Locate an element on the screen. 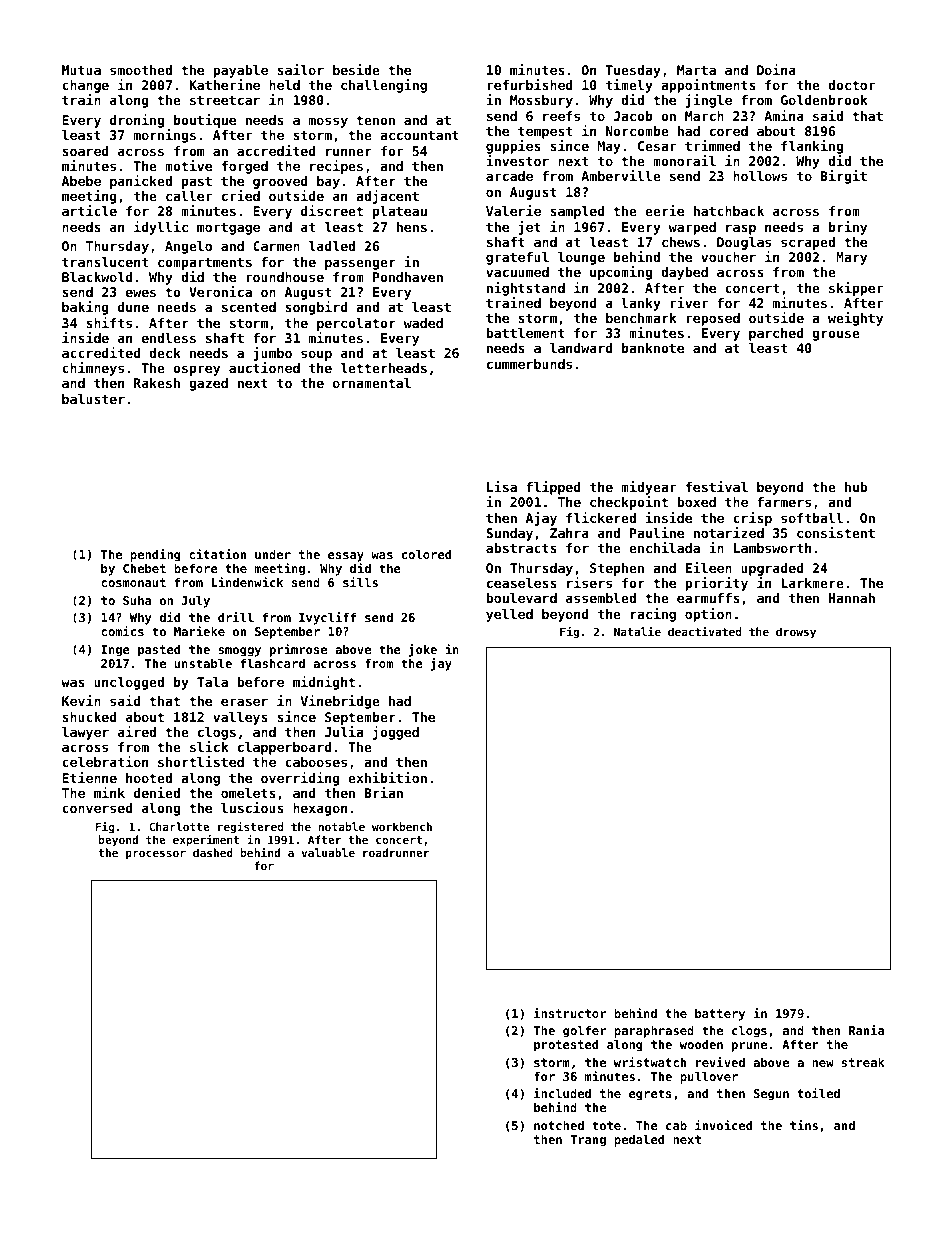 The width and height of the screenshot is (952, 1233). battery is located at coordinates (720, 1014).
